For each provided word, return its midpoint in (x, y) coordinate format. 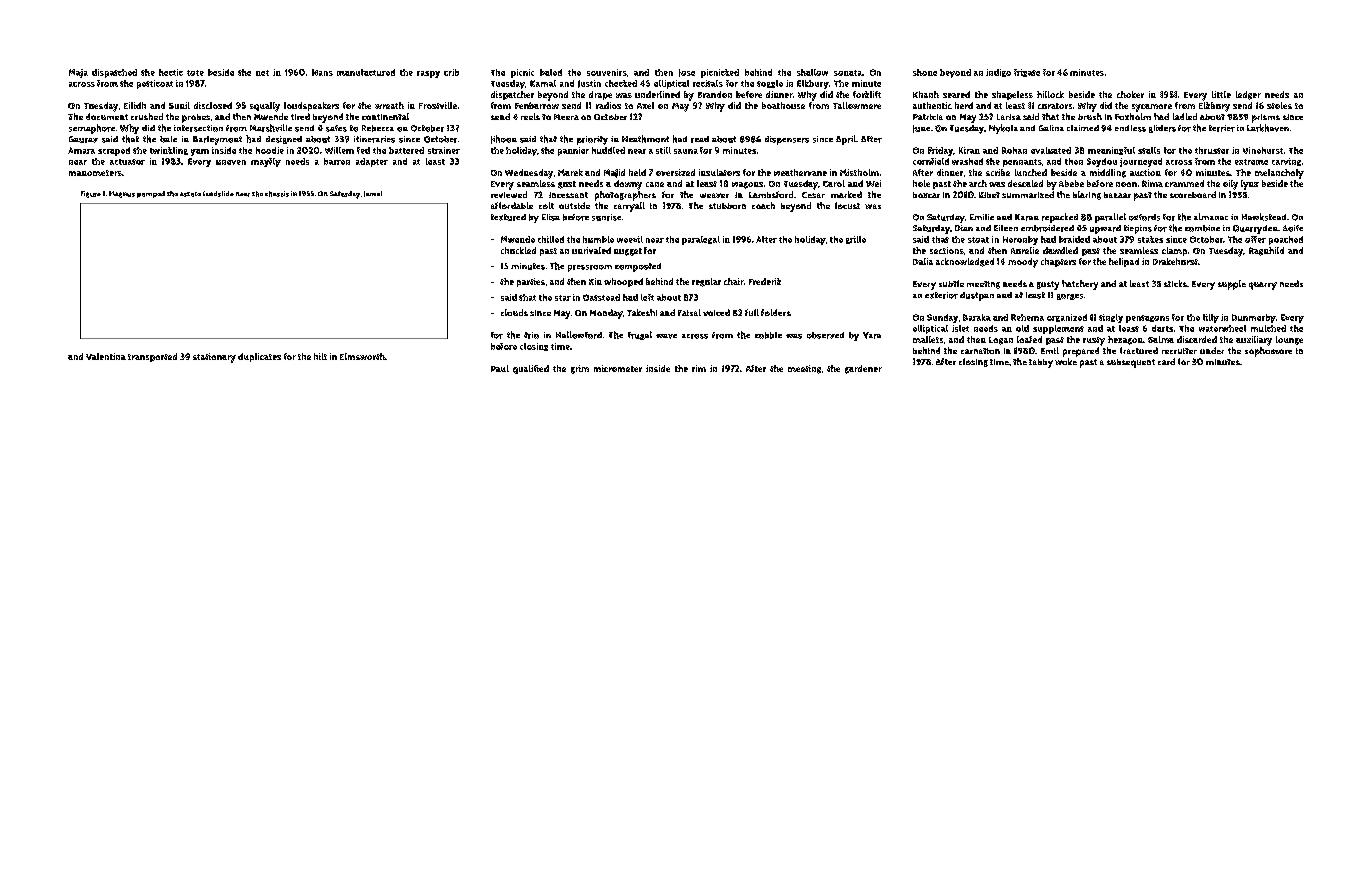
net (262, 73)
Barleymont (217, 140)
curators (1055, 106)
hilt (320, 356)
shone (925, 72)
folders (776, 312)
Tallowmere (857, 105)
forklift (867, 94)
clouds (514, 312)
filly (1211, 318)
